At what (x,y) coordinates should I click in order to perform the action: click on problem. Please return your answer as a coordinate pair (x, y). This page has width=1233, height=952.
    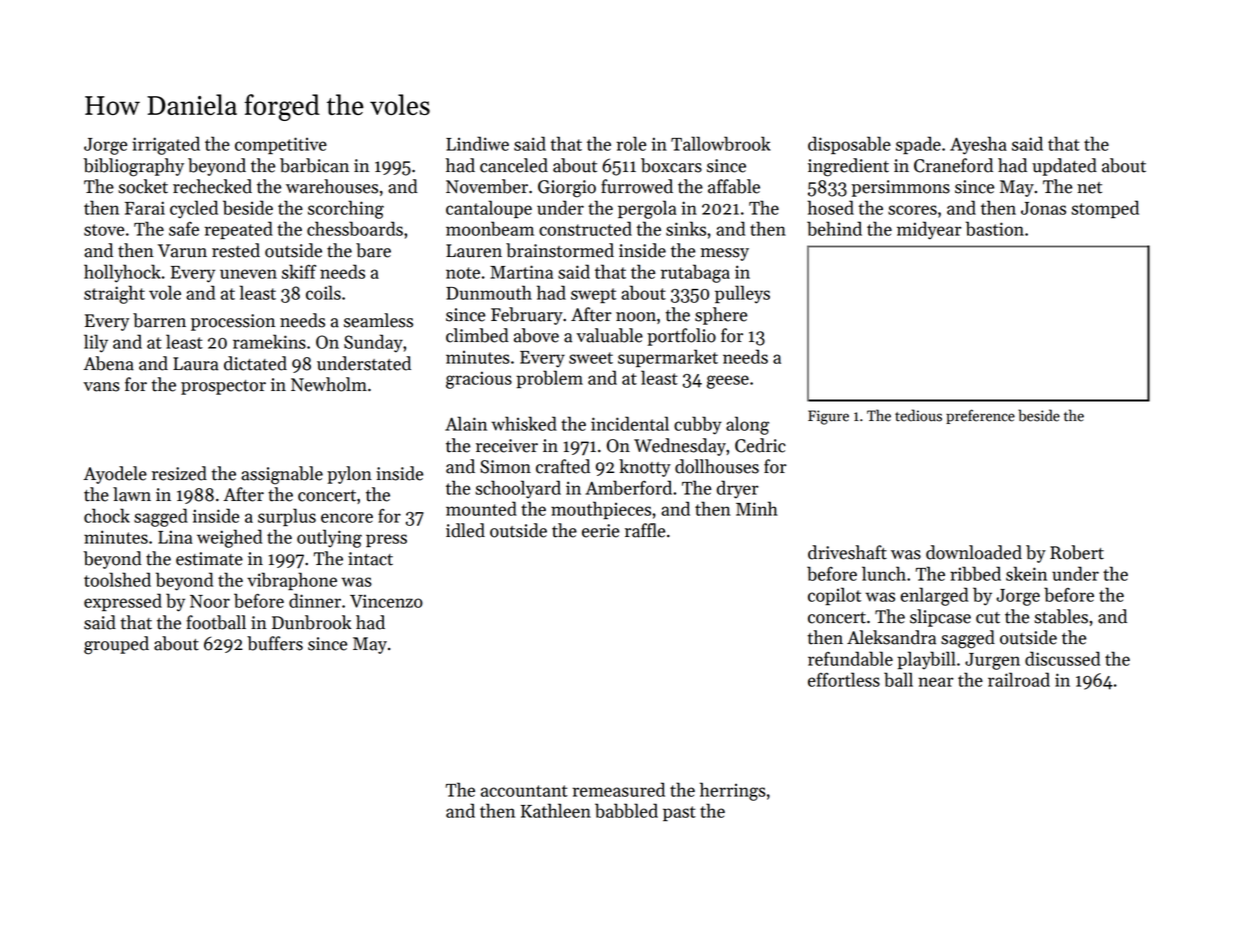
    Looking at the image, I should click on (549, 379).
